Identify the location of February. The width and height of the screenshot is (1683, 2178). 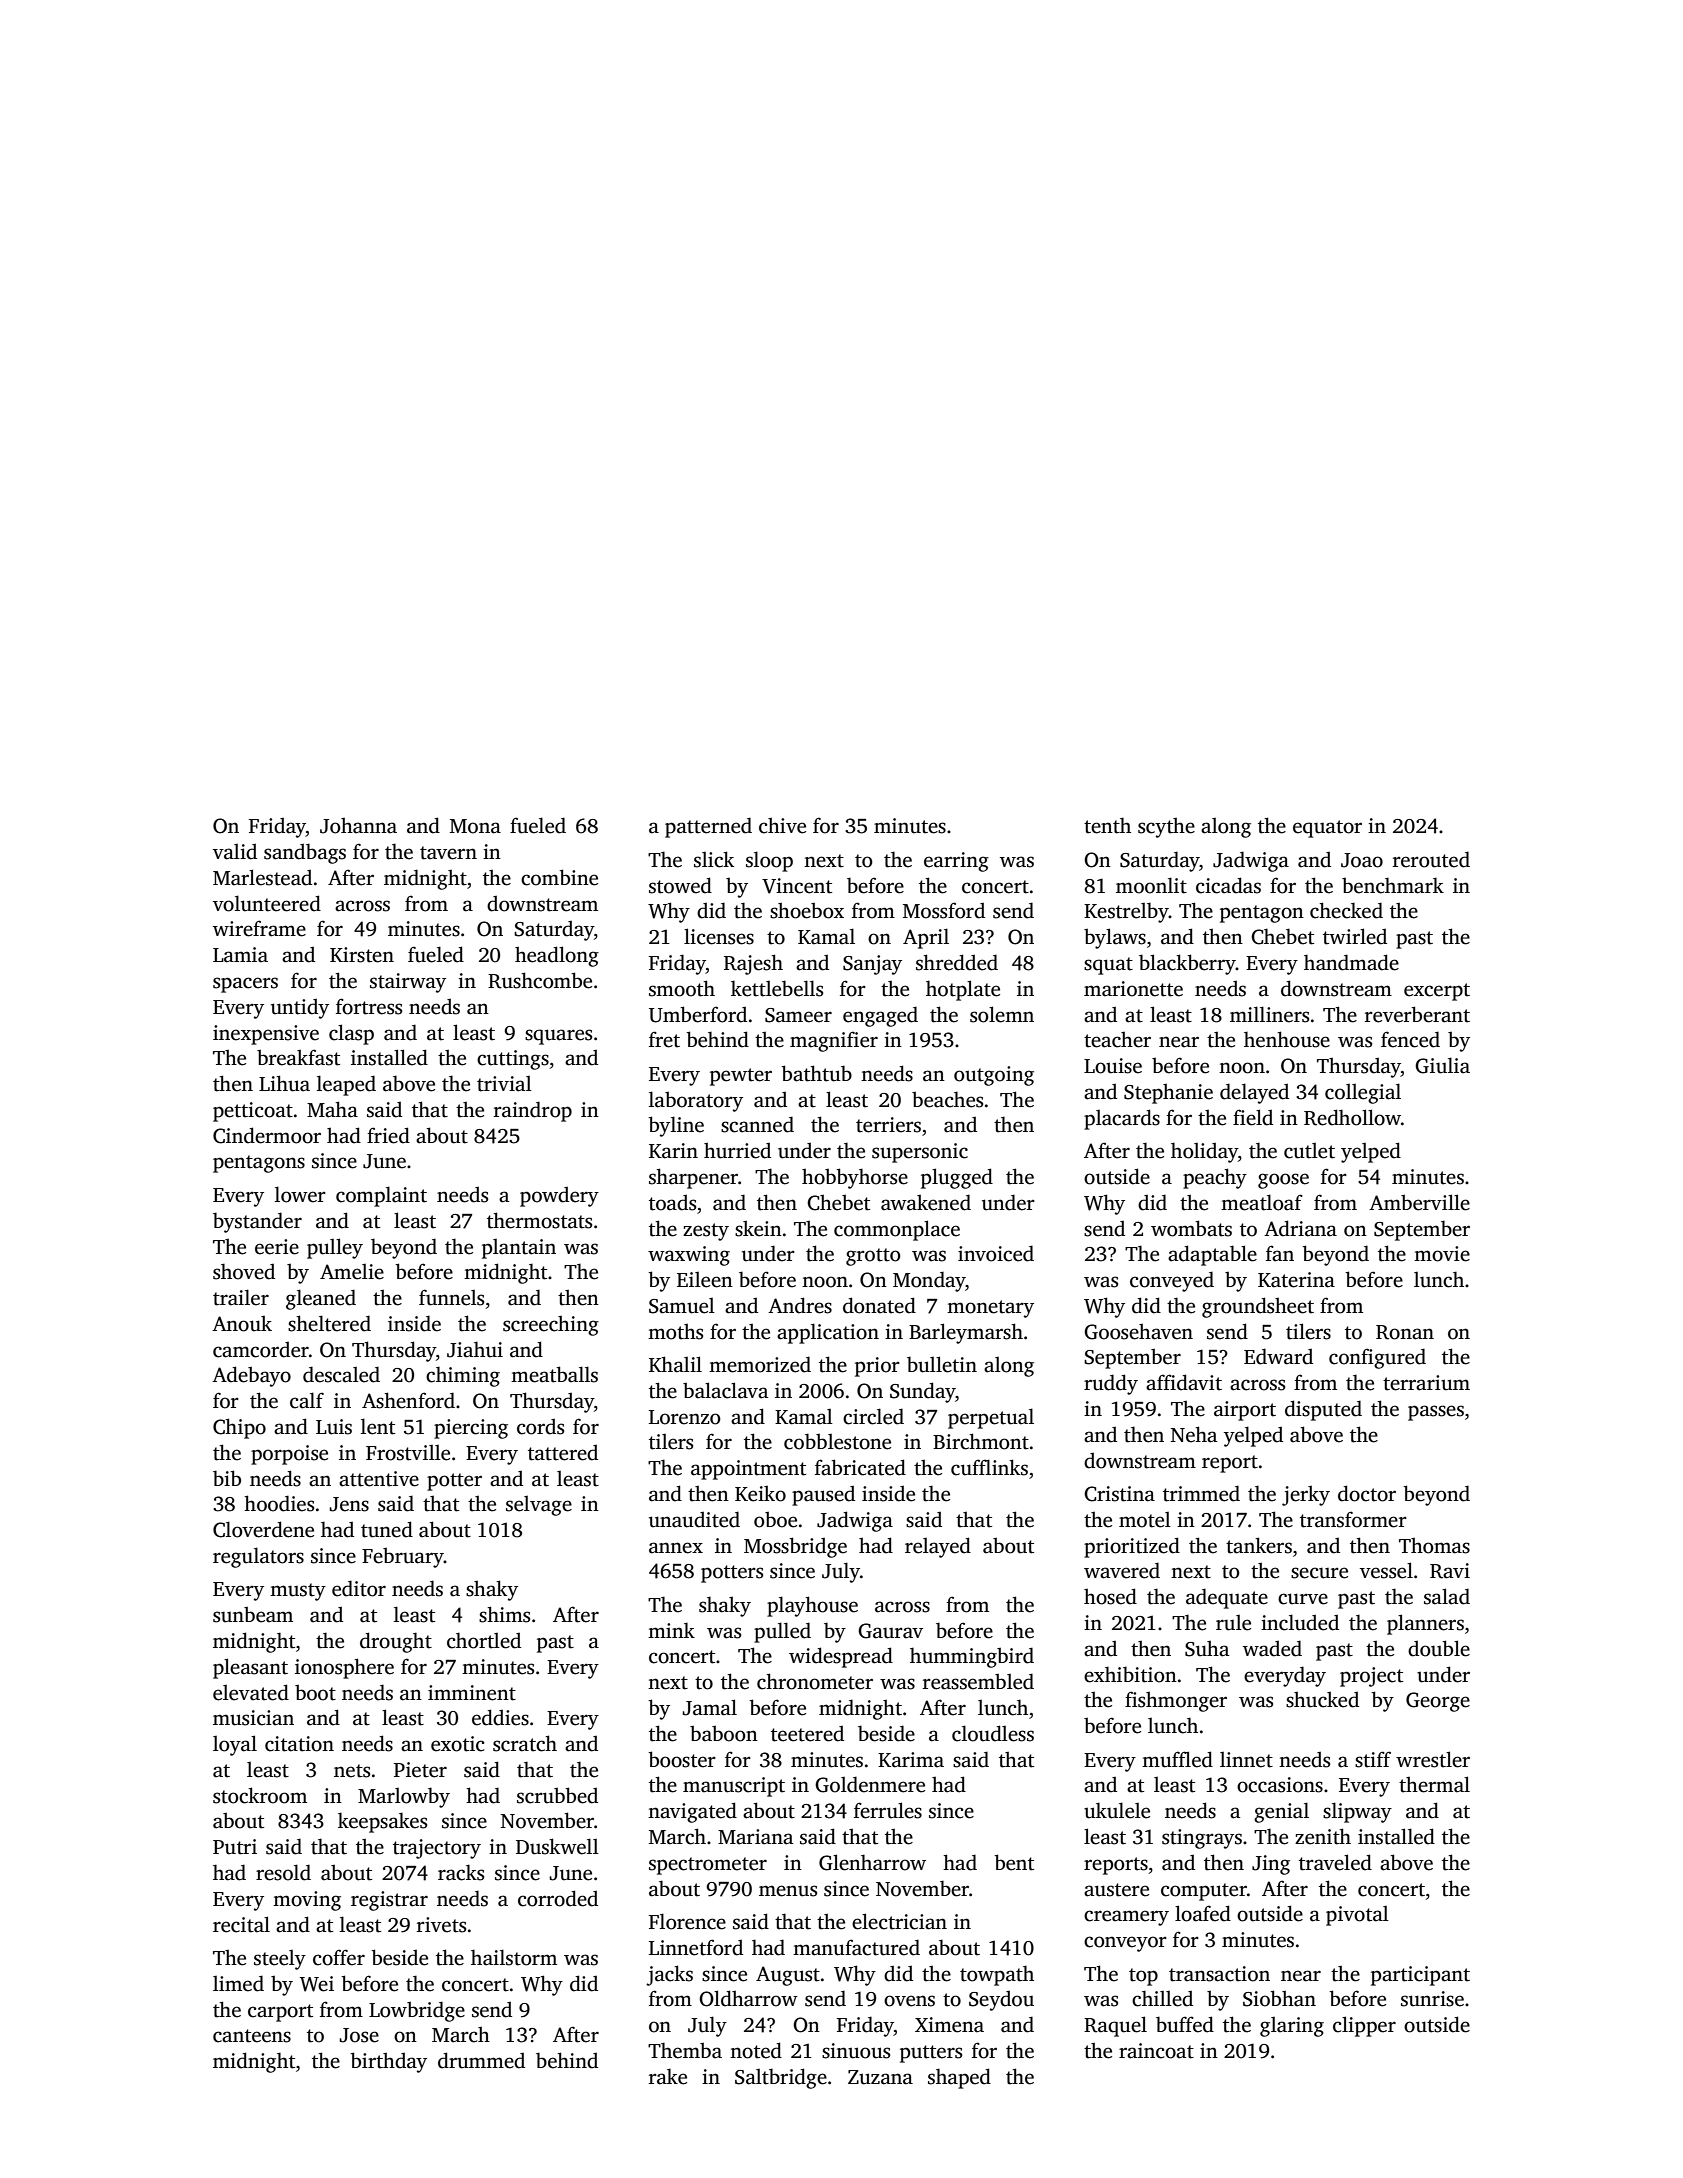
(403, 1557).
